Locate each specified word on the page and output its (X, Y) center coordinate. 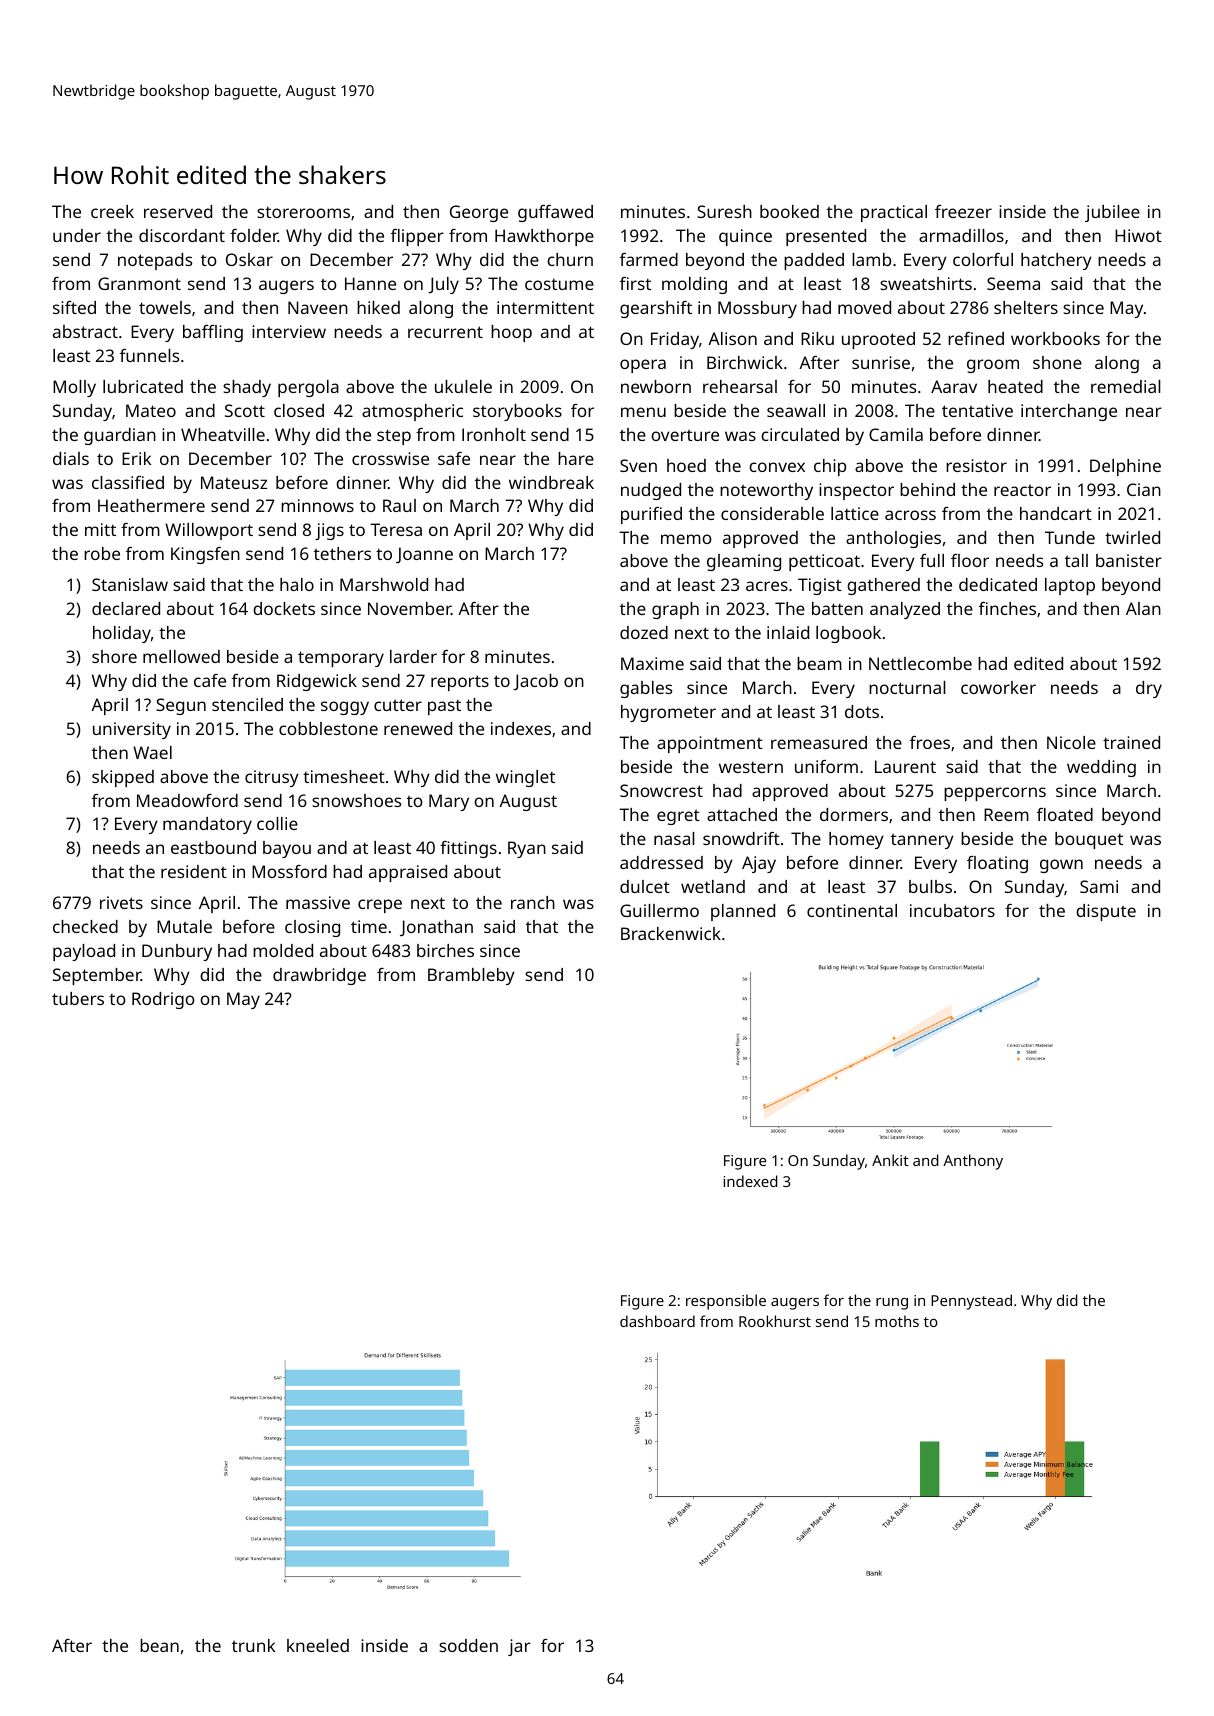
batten (837, 608)
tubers (78, 998)
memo (686, 539)
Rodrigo (163, 1000)
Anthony (973, 1162)
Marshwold (384, 584)
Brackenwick (671, 933)
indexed (750, 1181)
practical (894, 213)
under (77, 235)
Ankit (890, 1160)
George (479, 213)
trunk (253, 1645)
